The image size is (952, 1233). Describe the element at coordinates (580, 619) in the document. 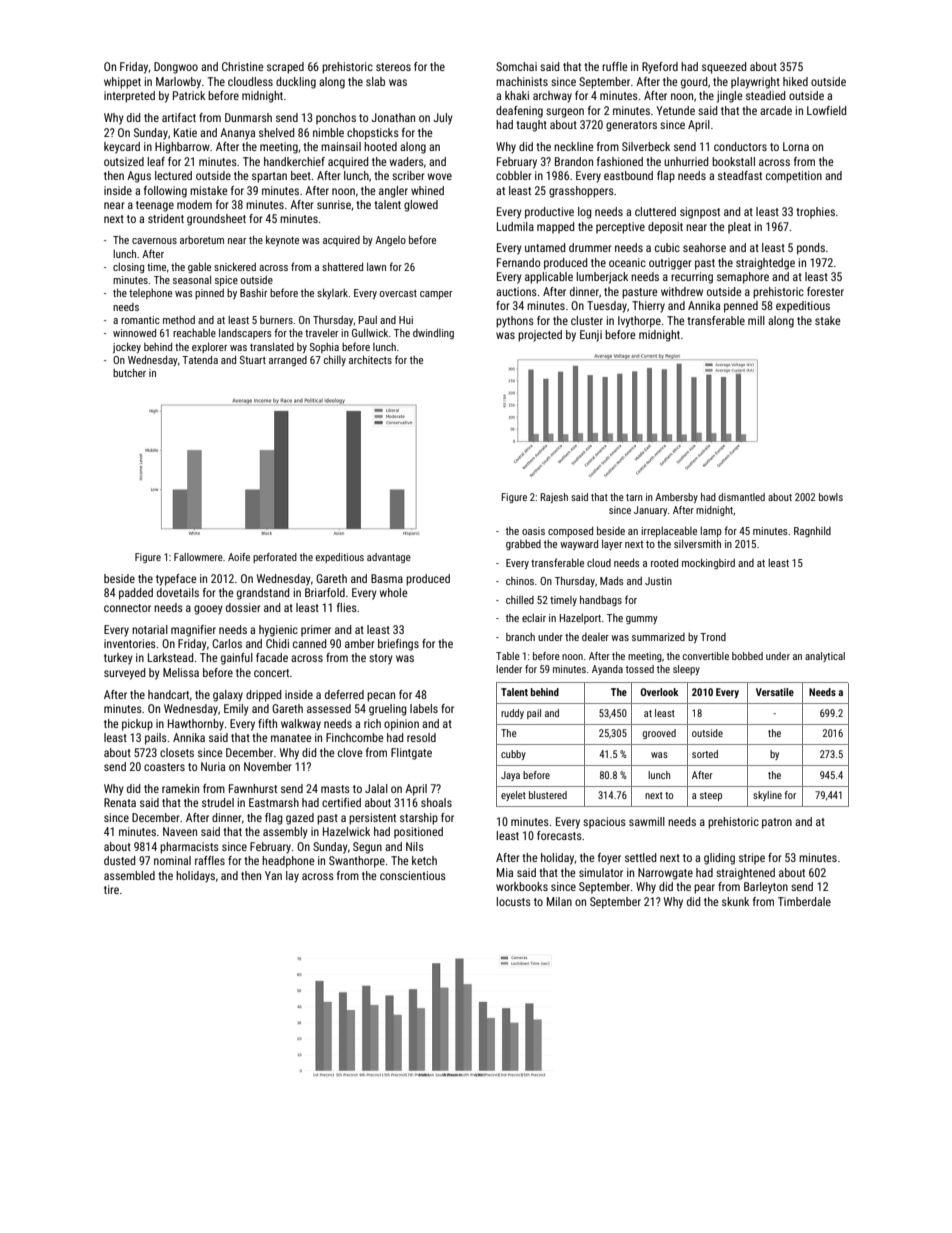

I see `Hazelport` at that location.
